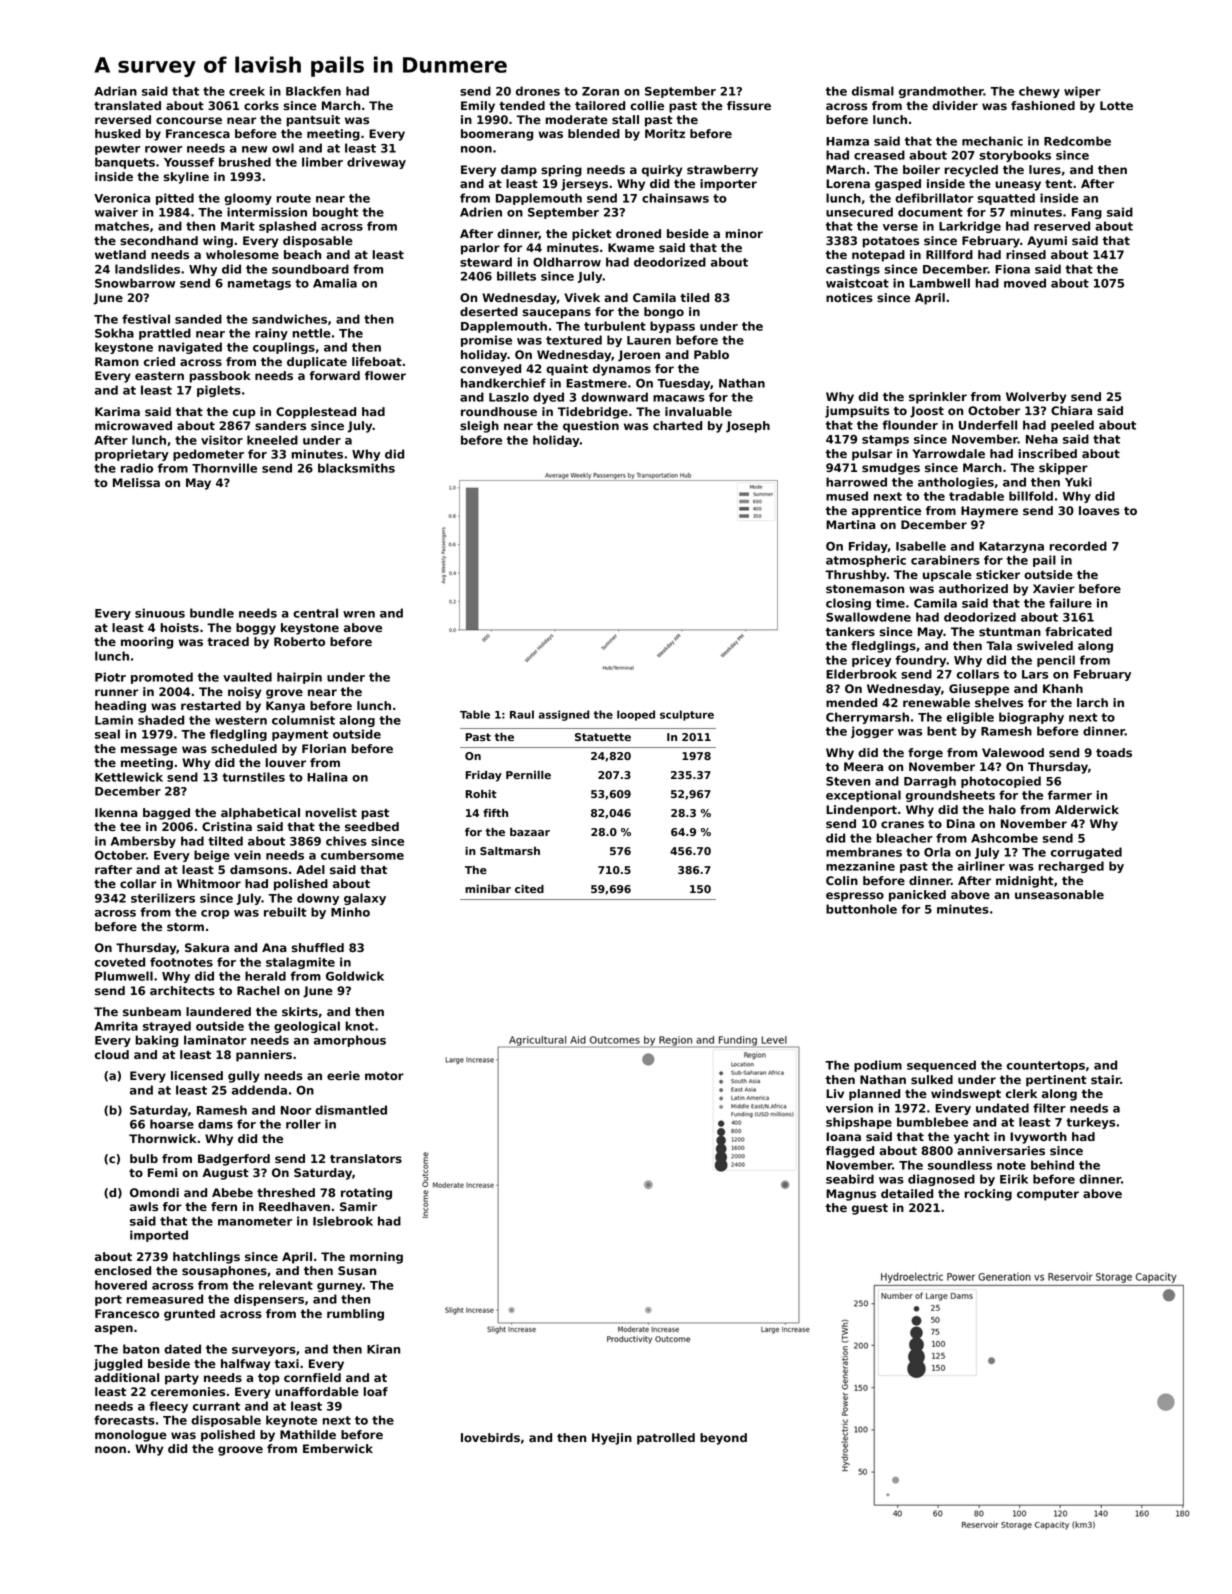 This page has height=1594, width=1232. I want to click on Colin, so click(842, 880).
